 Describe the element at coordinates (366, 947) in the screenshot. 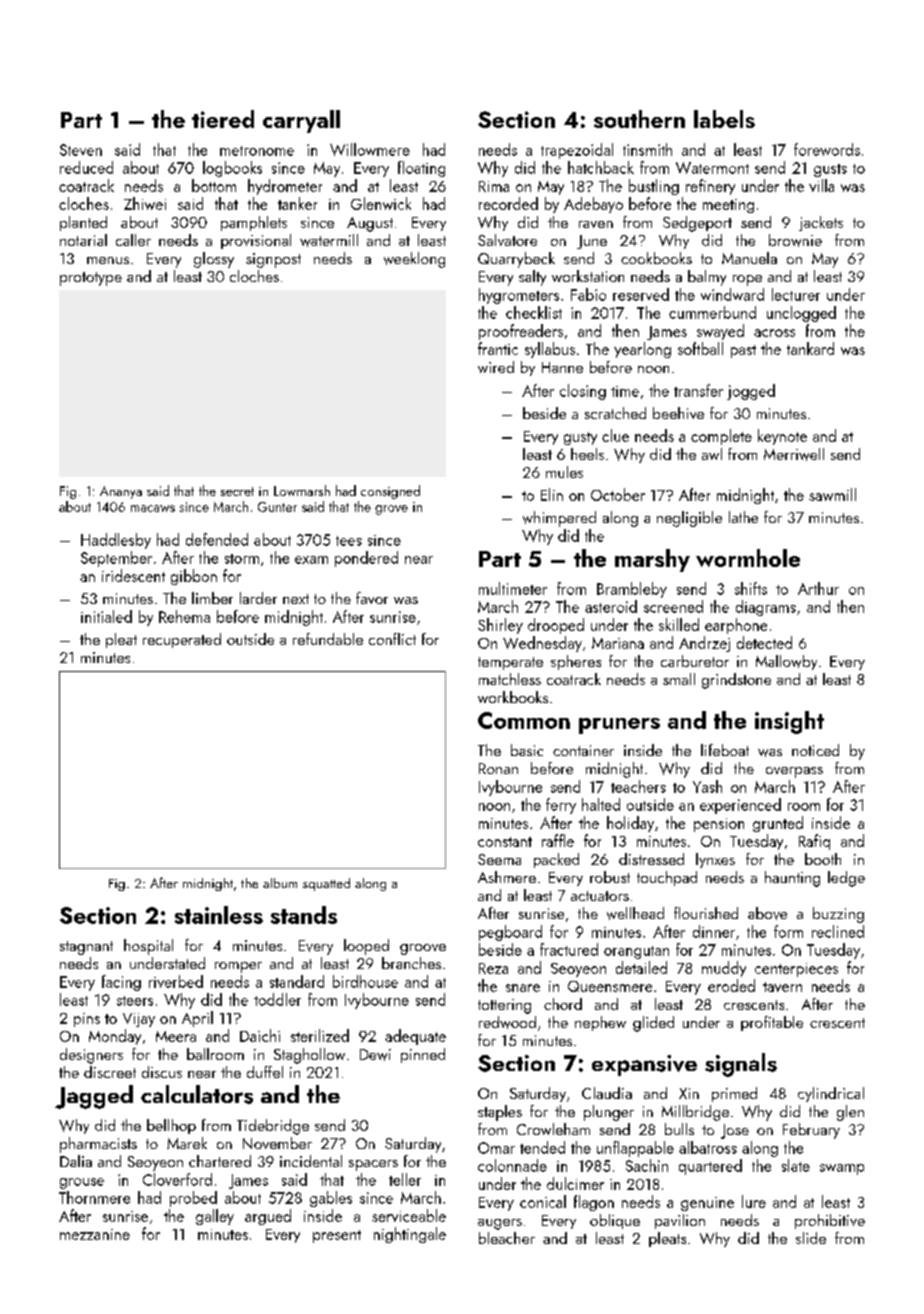

I see `looped` at that location.
